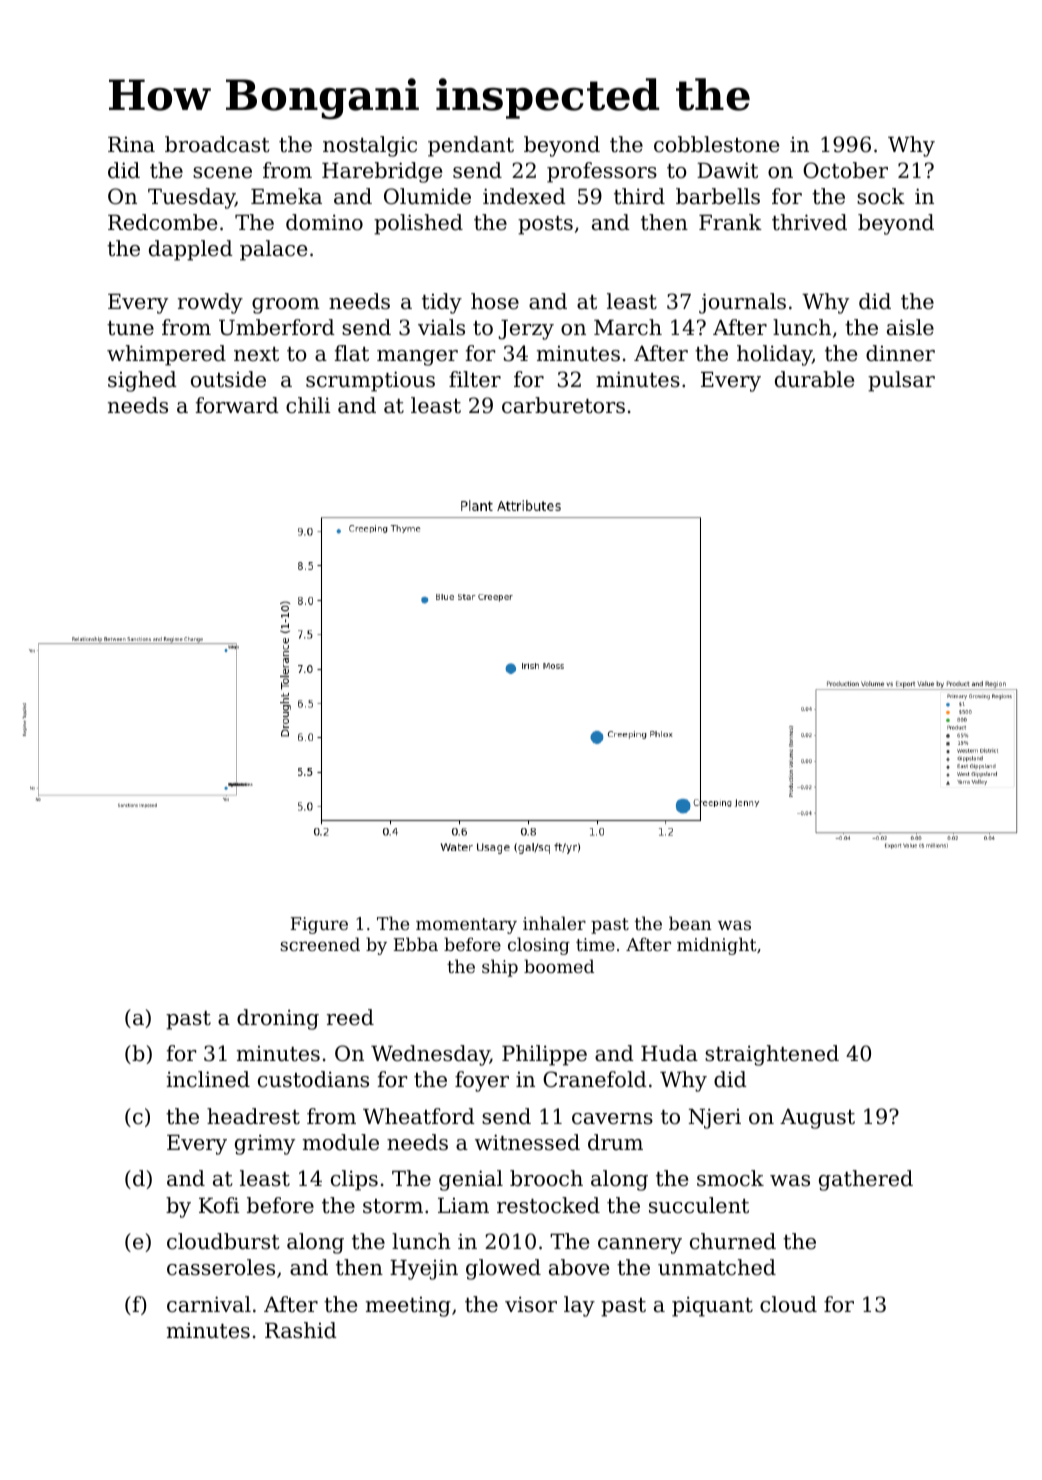 The width and height of the image is (1042, 1480). I want to click on palace, so click(273, 250).
